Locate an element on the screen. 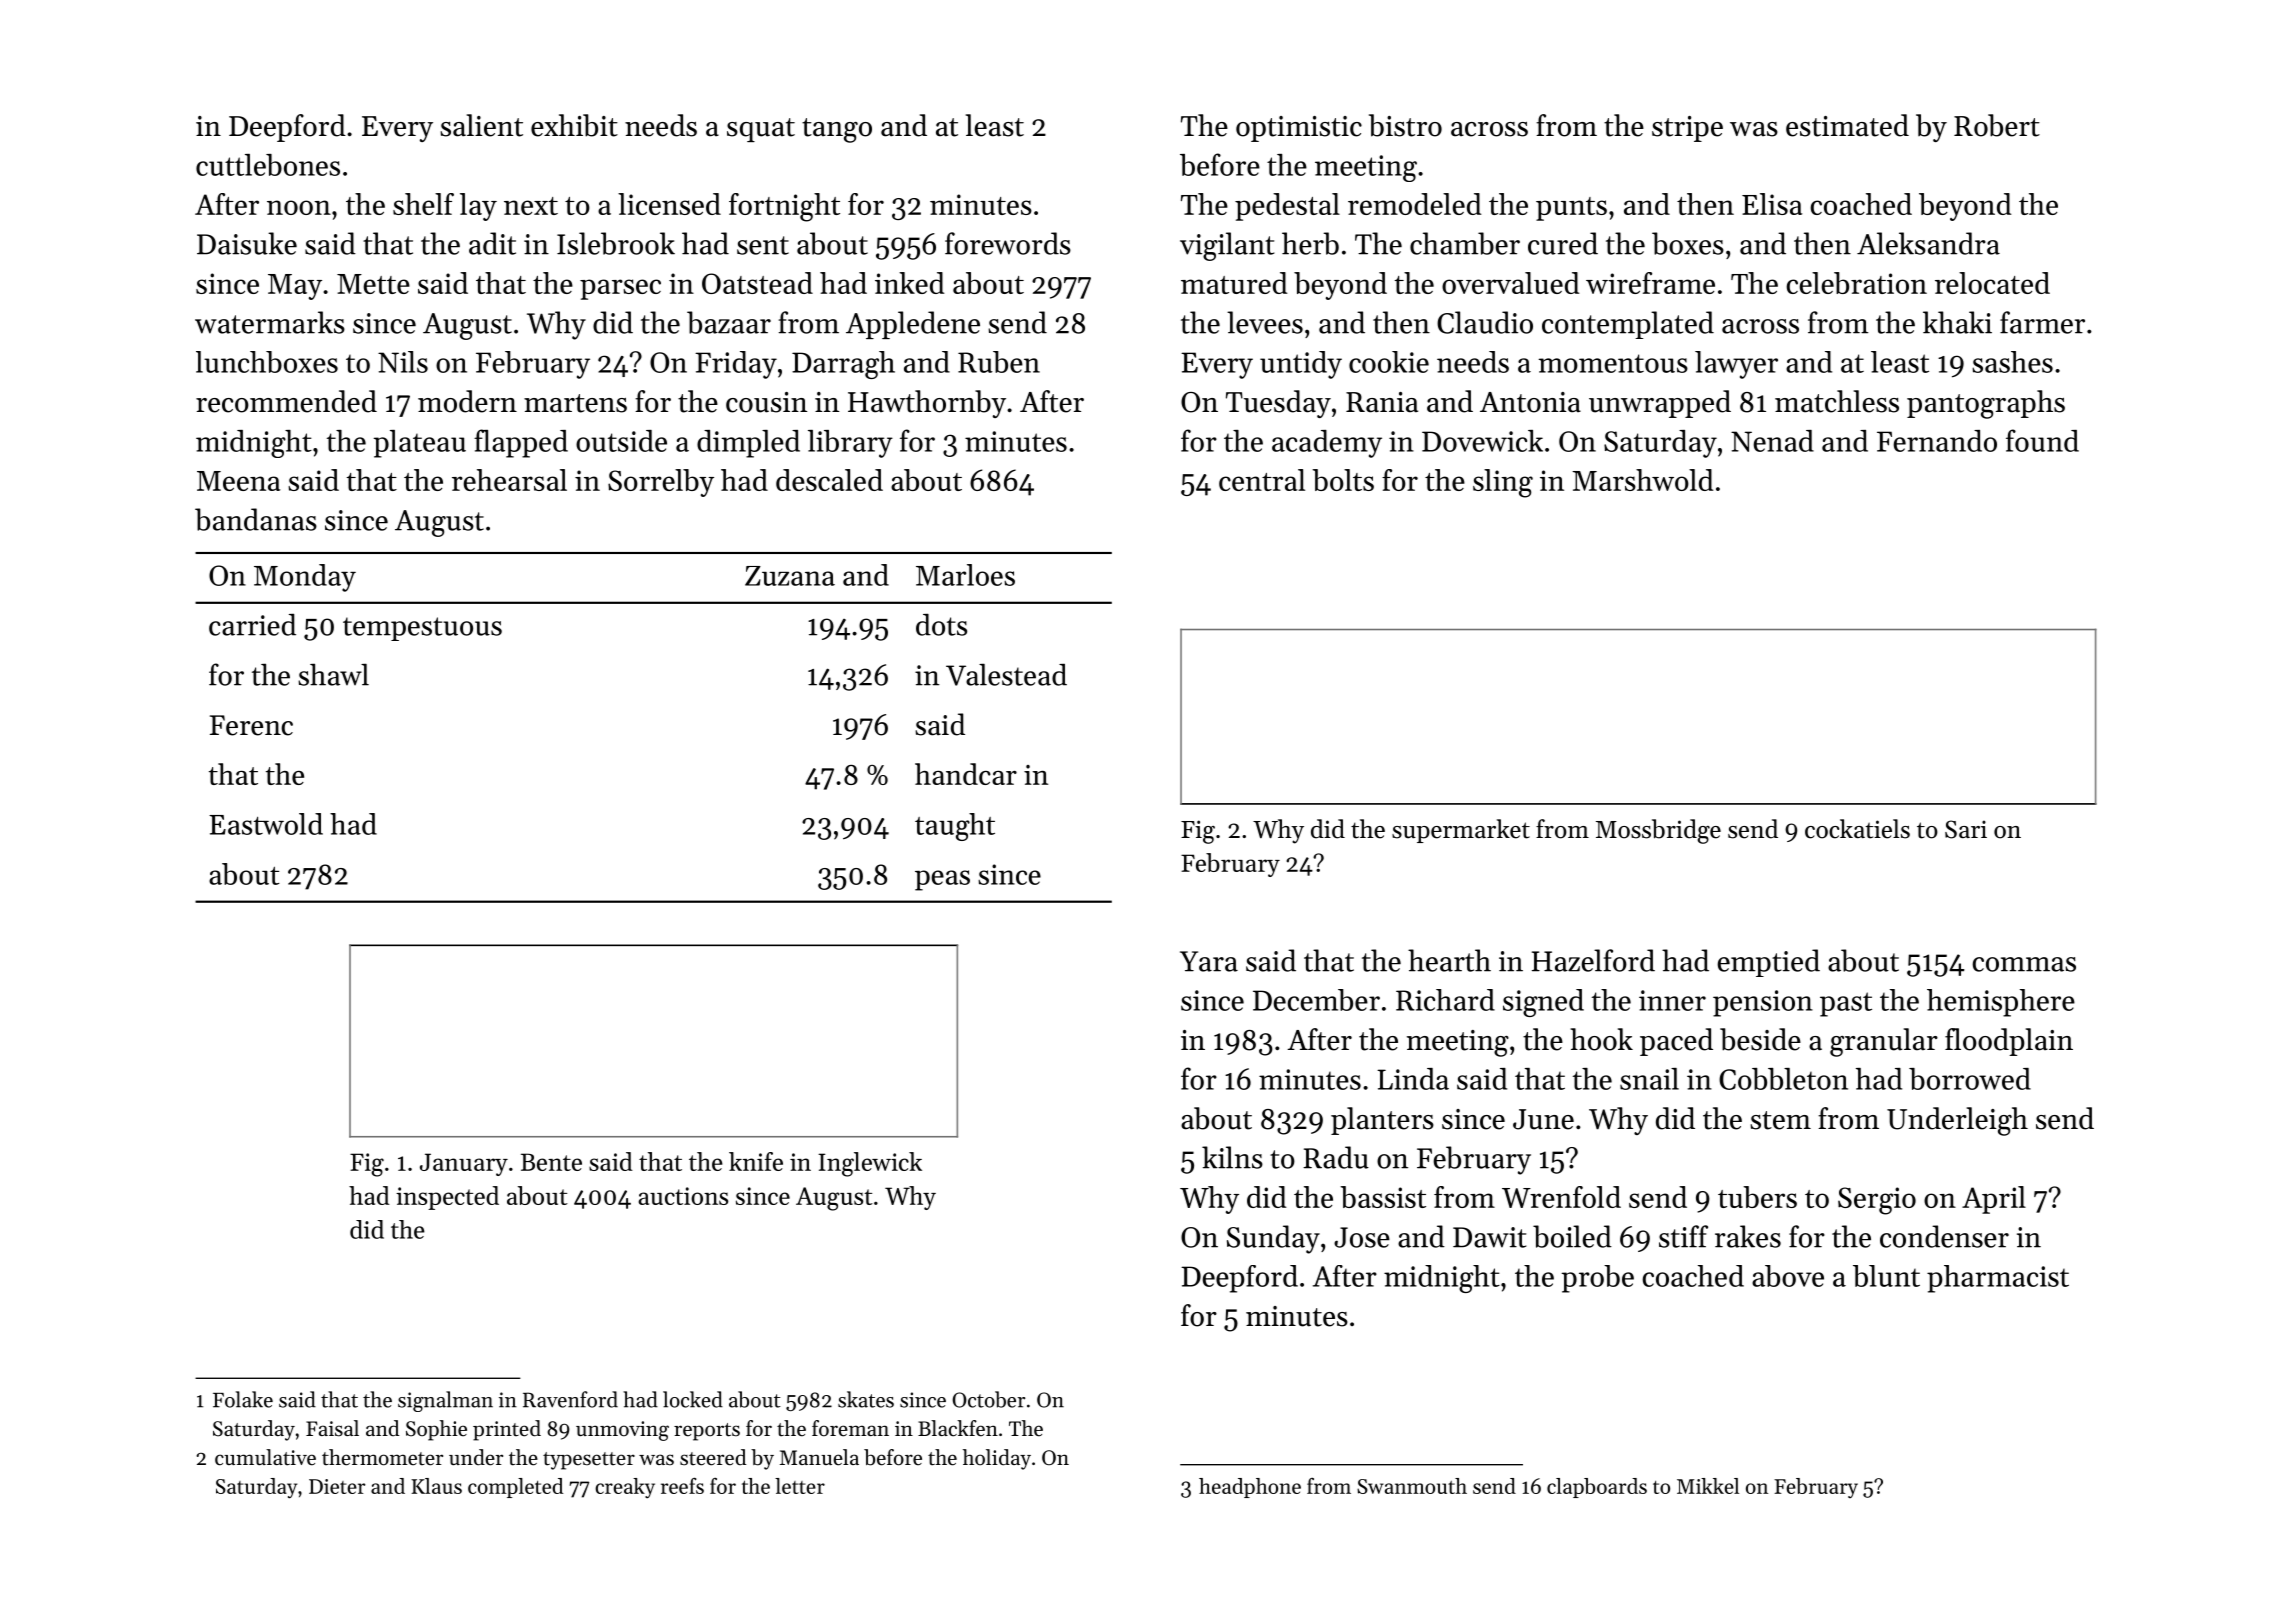  Daisuke is located at coordinates (247, 243).
